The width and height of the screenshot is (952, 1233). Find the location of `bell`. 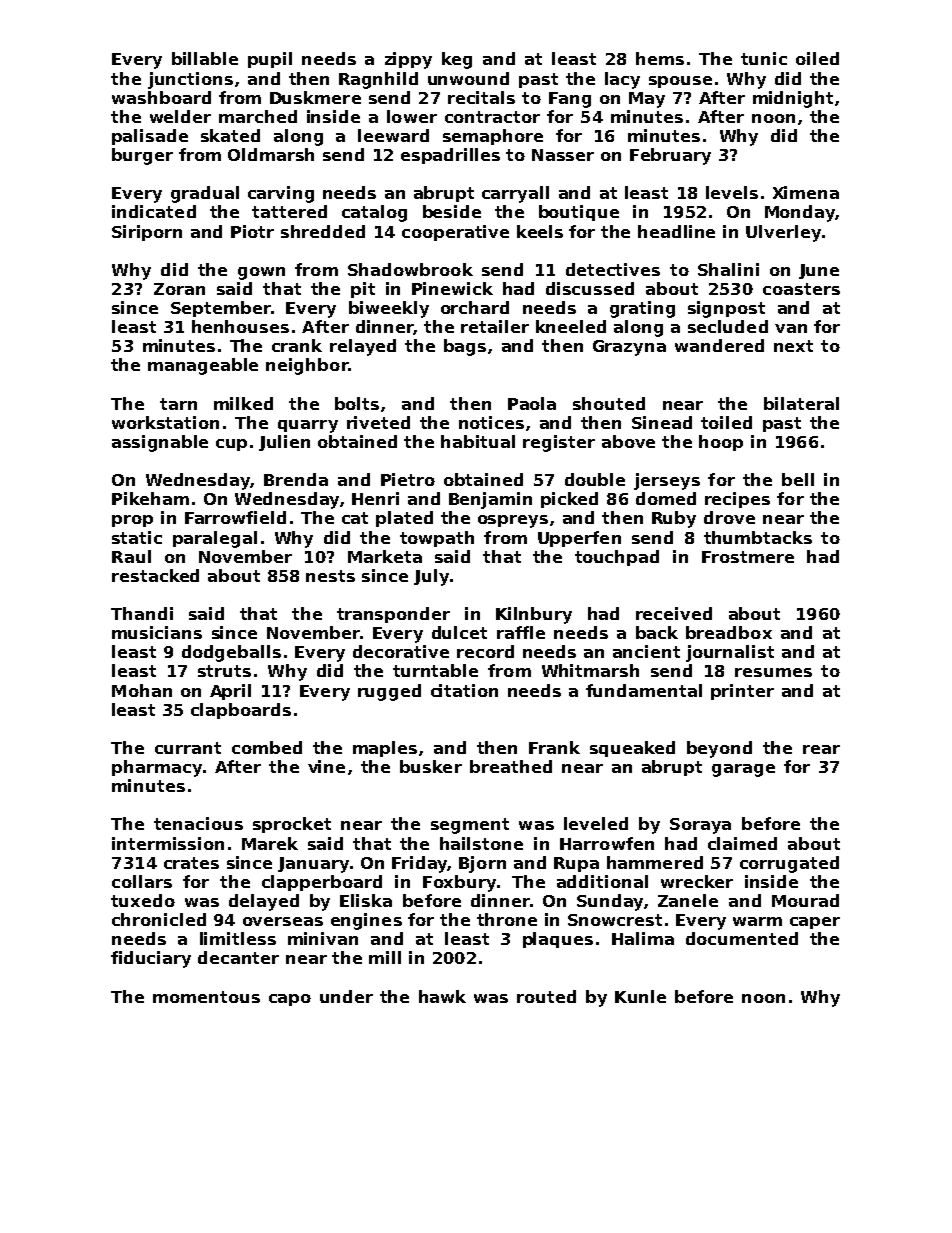

bell is located at coordinates (798, 479).
